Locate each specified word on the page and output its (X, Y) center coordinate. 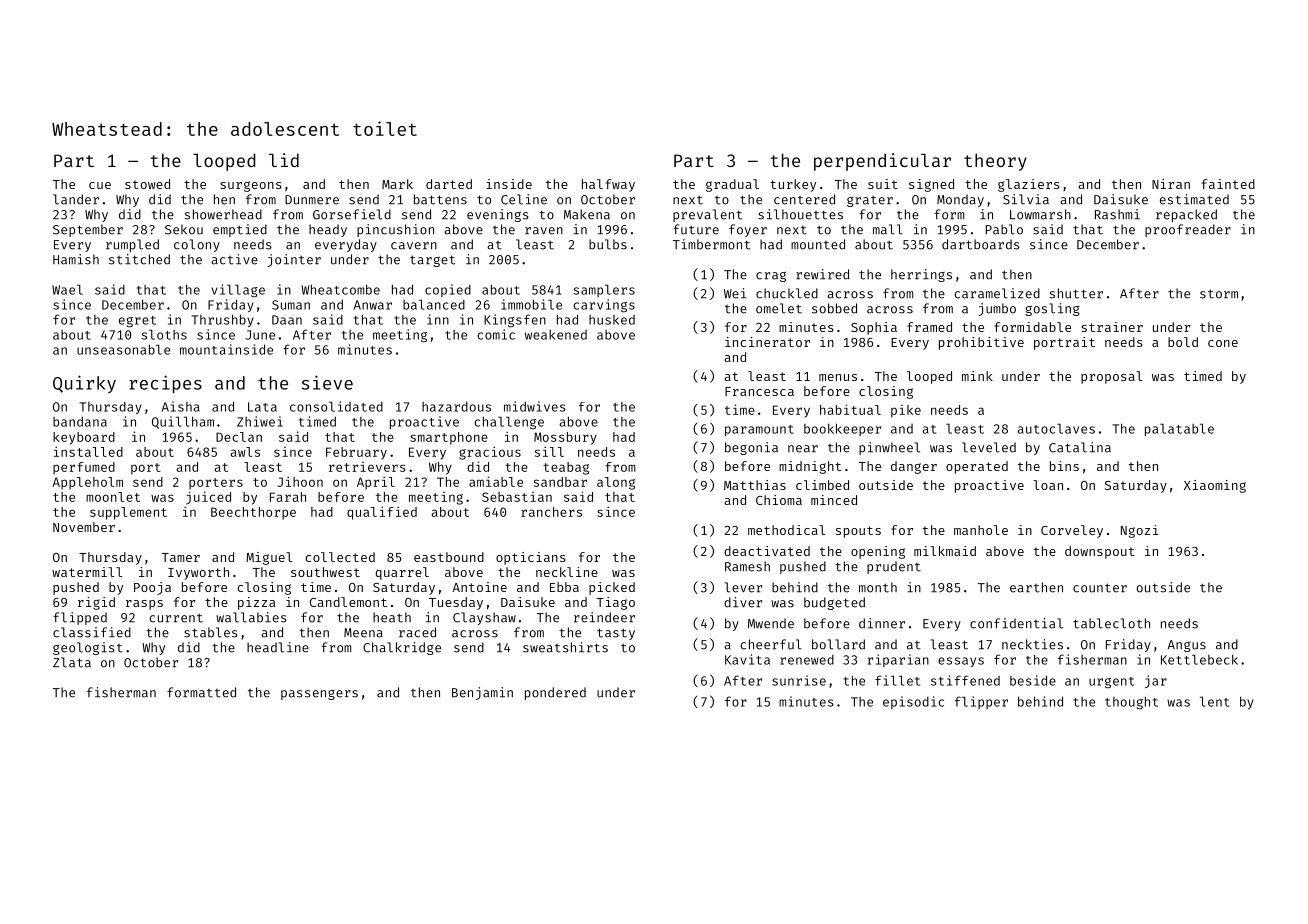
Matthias (755, 485)
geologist (88, 648)
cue (100, 185)
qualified (382, 513)
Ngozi (1140, 531)
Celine (524, 199)
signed (931, 185)
